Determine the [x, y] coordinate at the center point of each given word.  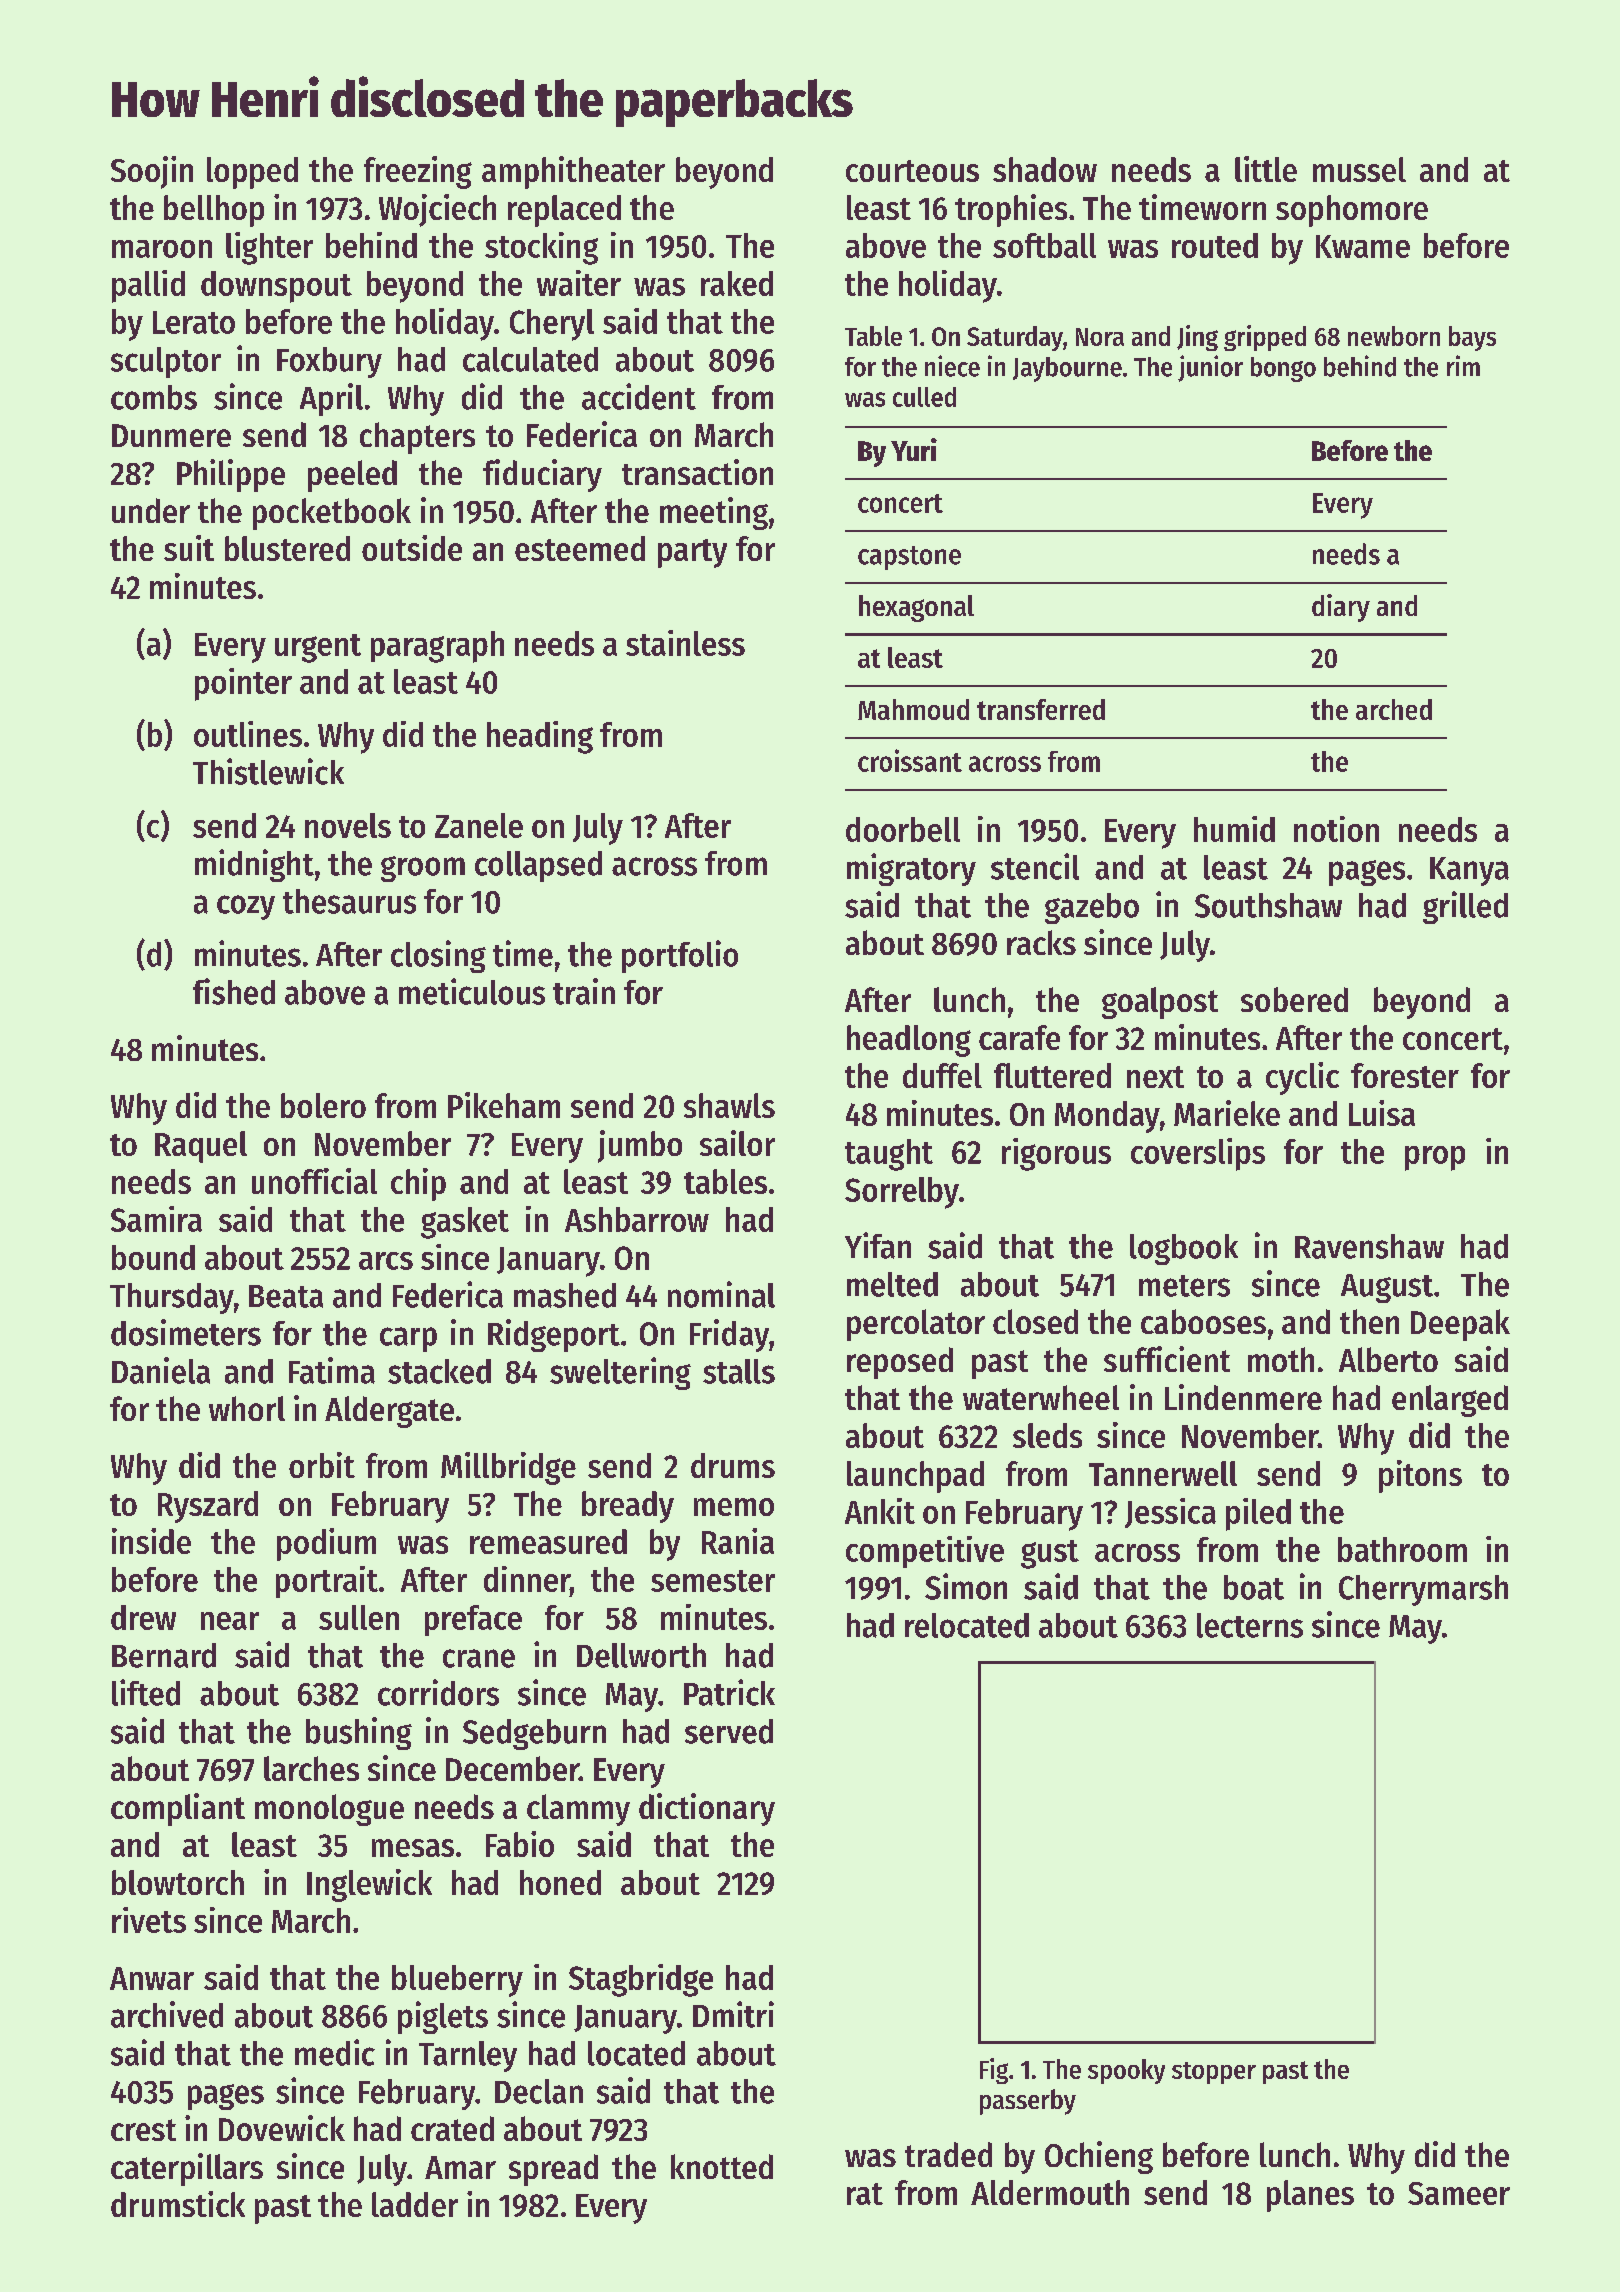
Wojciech [437, 210]
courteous [912, 171]
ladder [415, 2204]
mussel [1359, 169]
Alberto [1388, 1359]
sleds [1047, 1435]
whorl [247, 1408]
